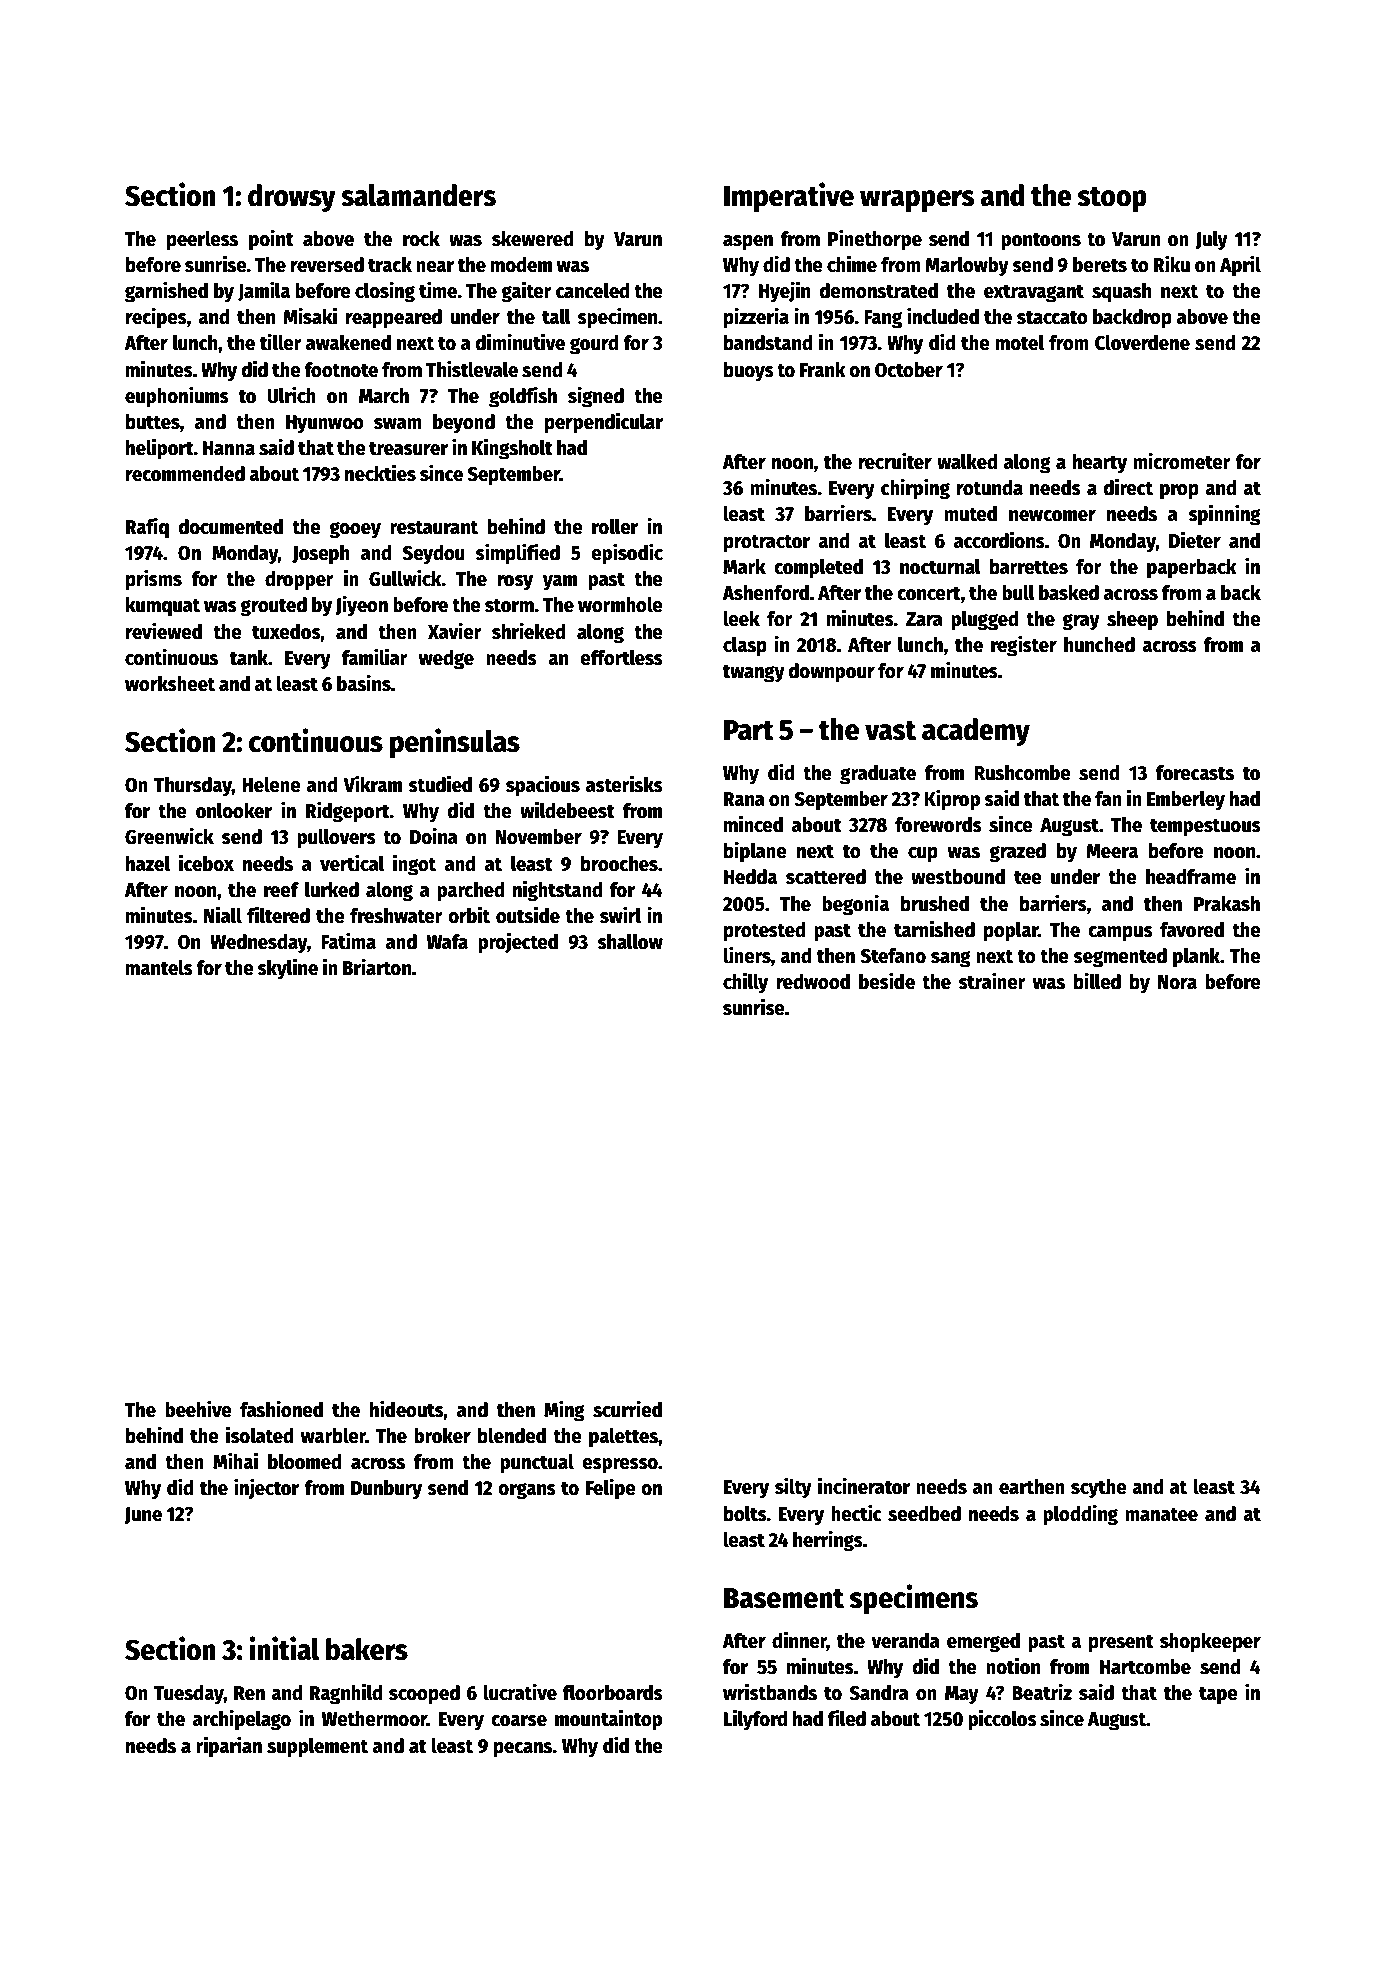 The width and height of the page is (1386, 1969). What do you see at coordinates (1142, 342) in the page?
I see `Cloverdene` at bounding box center [1142, 342].
